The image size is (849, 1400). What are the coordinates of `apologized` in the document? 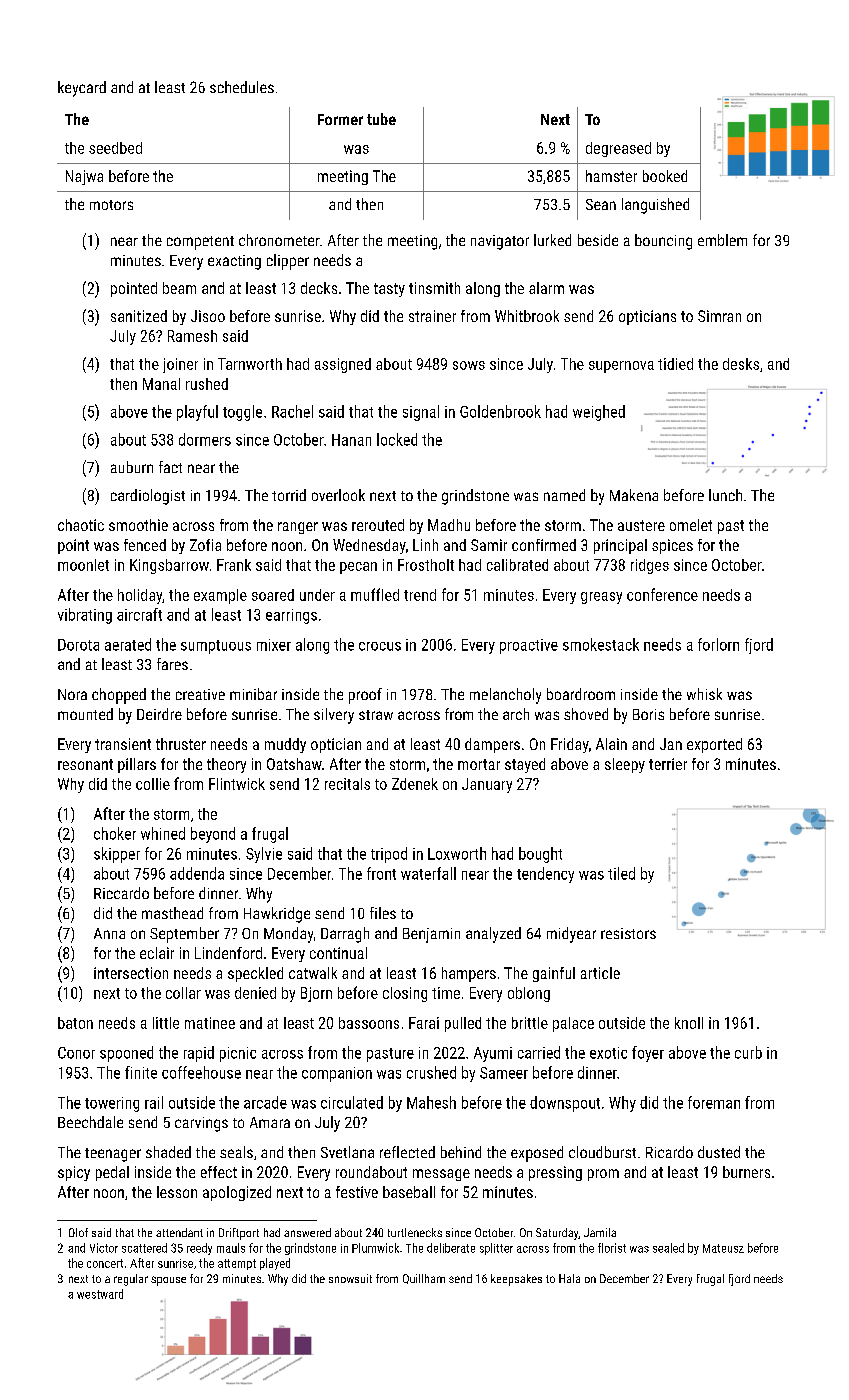 It's located at (237, 1193).
